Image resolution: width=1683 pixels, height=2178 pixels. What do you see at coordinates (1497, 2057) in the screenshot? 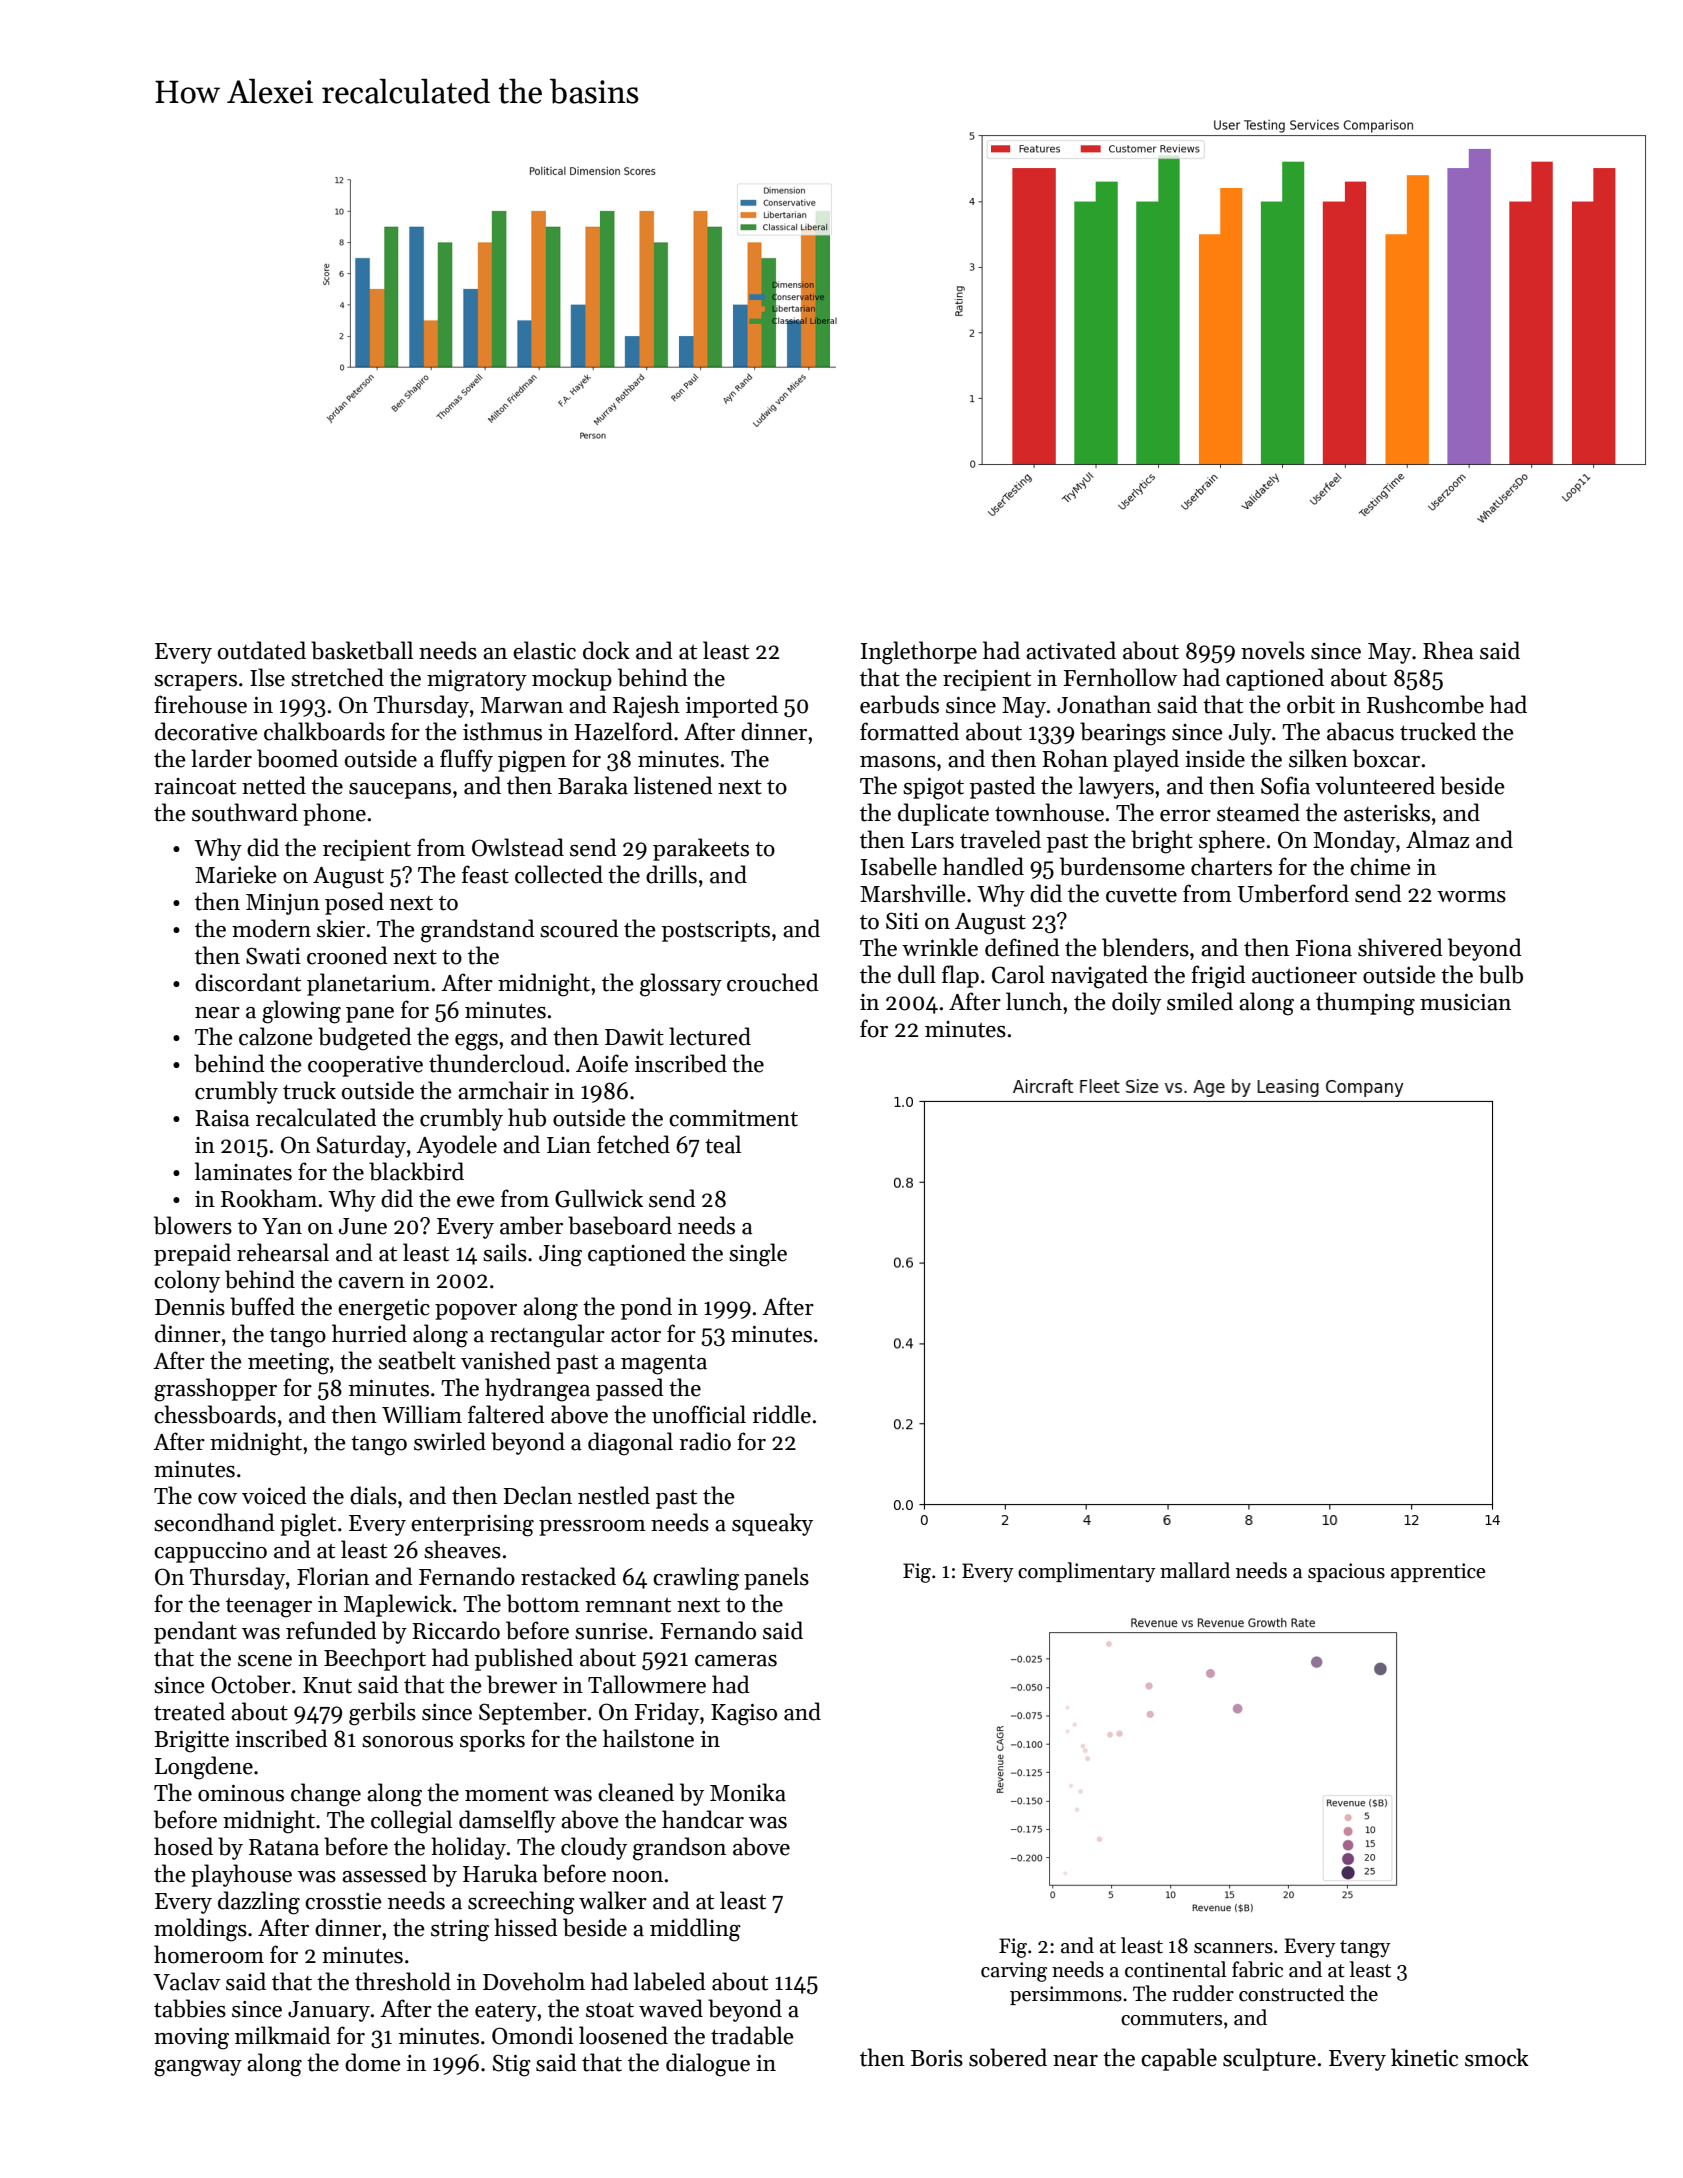
I see `smock` at bounding box center [1497, 2057].
